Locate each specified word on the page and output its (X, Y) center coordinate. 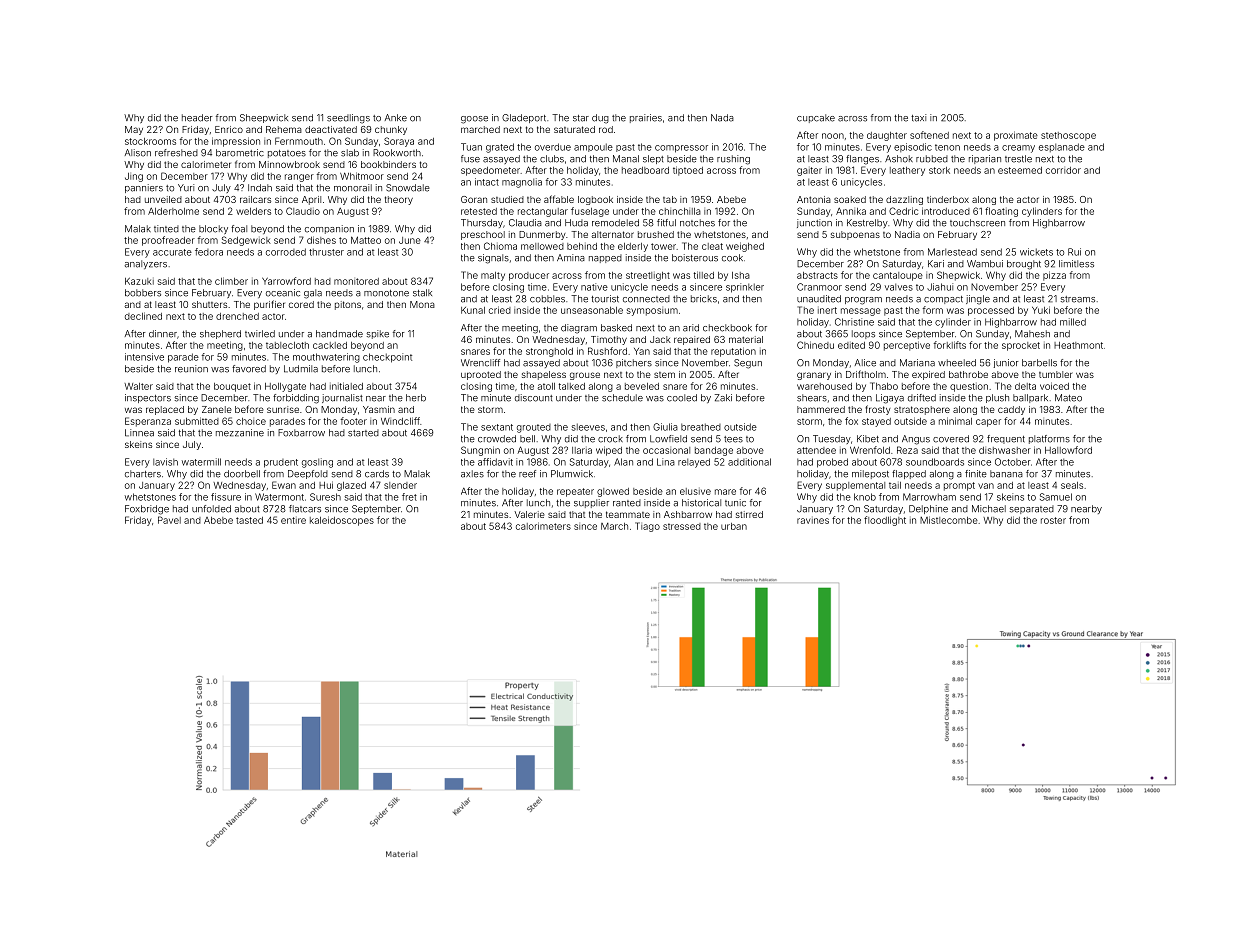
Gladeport (524, 118)
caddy (1011, 410)
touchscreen (977, 223)
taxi (918, 118)
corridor (1063, 170)
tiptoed (688, 171)
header (197, 118)
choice (251, 421)
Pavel (169, 520)
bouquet (232, 387)
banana (1006, 474)
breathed (701, 427)
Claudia (525, 223)
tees (733, 439)
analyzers (146, 264)
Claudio (303, 211)
